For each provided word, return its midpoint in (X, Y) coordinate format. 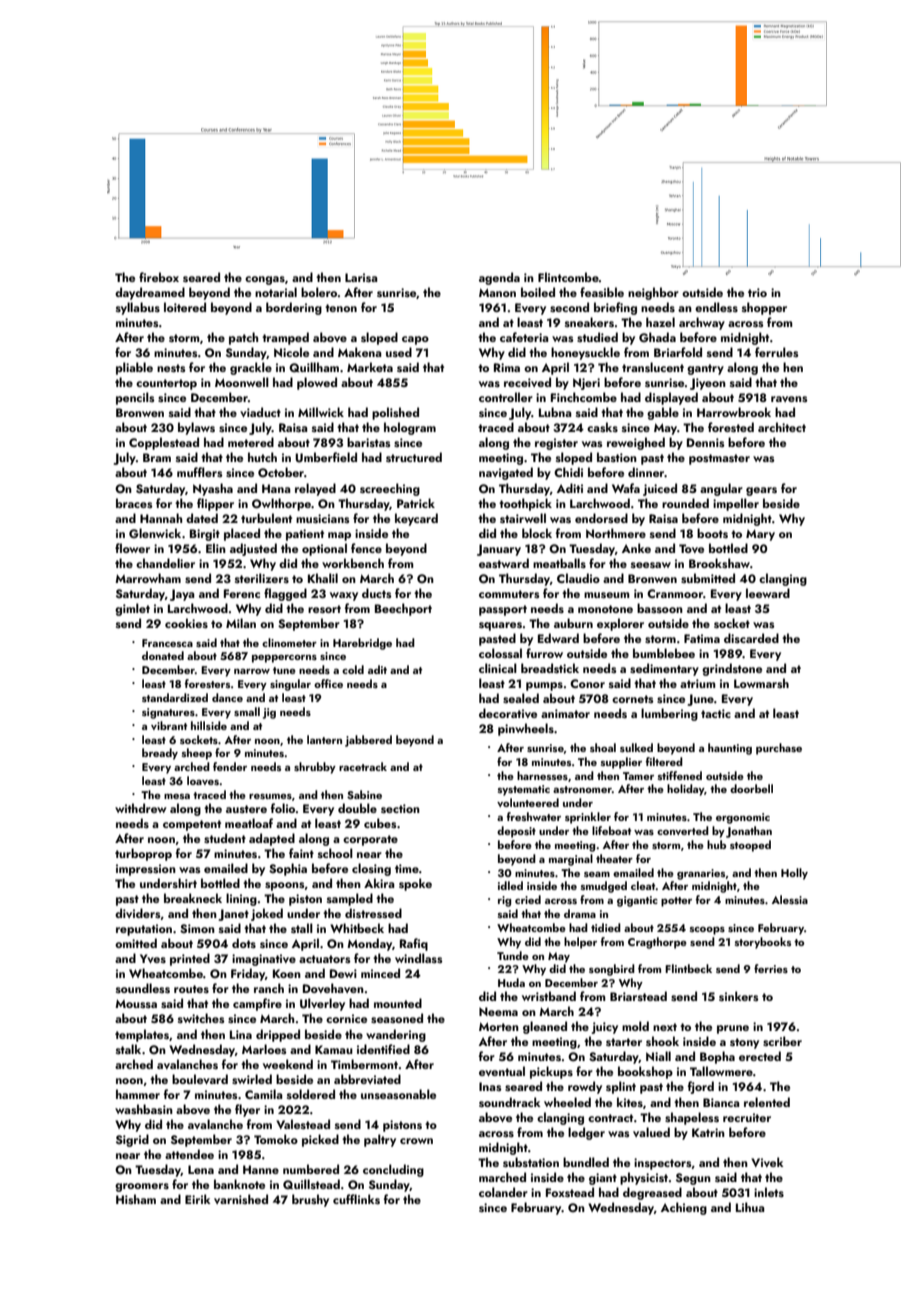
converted (683, 830)
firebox (159, 277)
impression (146, 870)
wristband (549, 996)
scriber (782, 1041)
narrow (252, 671)
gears (761, 491)
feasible (602, 292)
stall (302, 928)
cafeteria (524, 337)
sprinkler (588, 818)
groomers (142, 1187)
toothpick (525, 504)
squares (500, 626)
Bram (157, 457)
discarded (751, 638)
